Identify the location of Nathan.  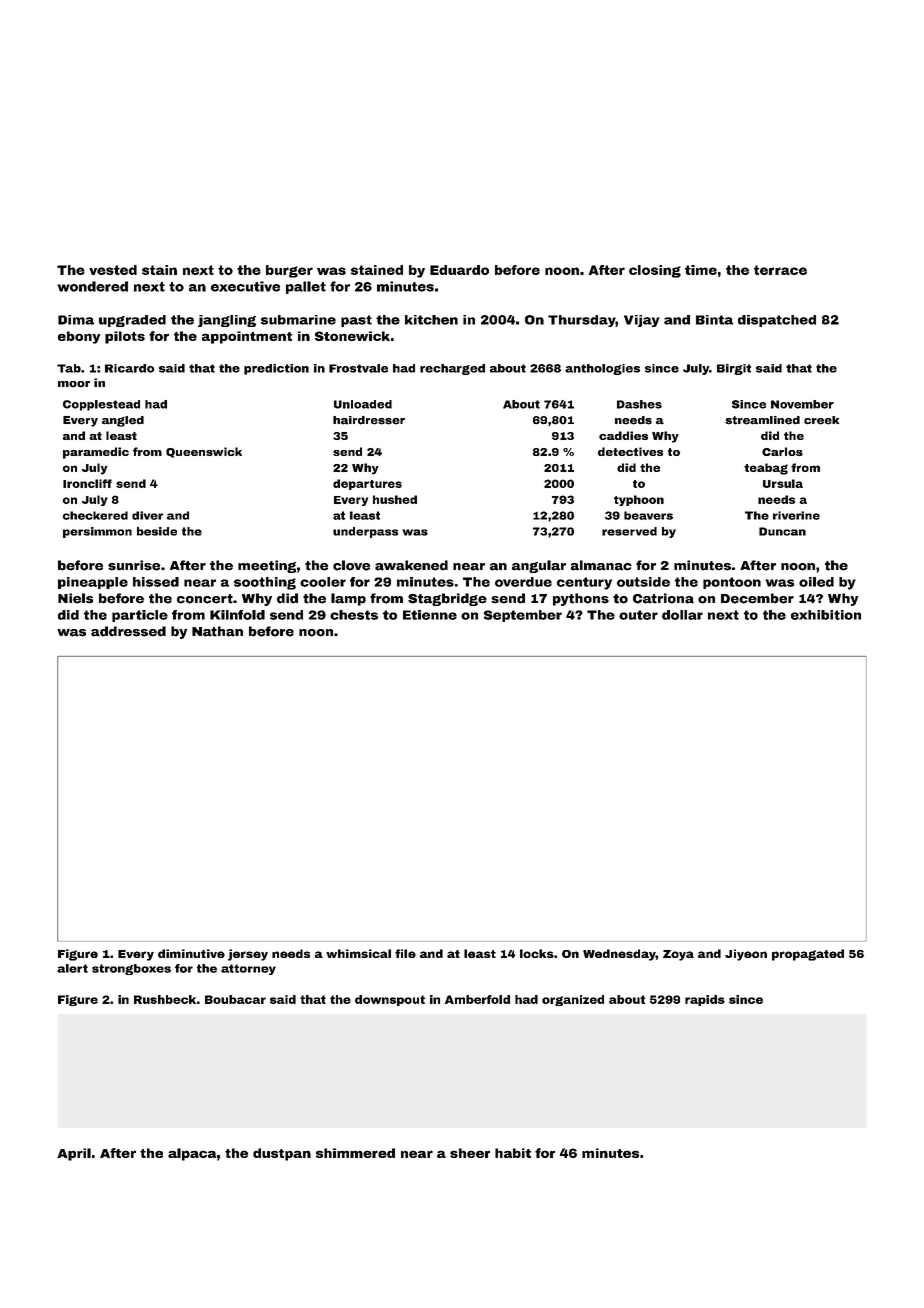
(217, 631).
